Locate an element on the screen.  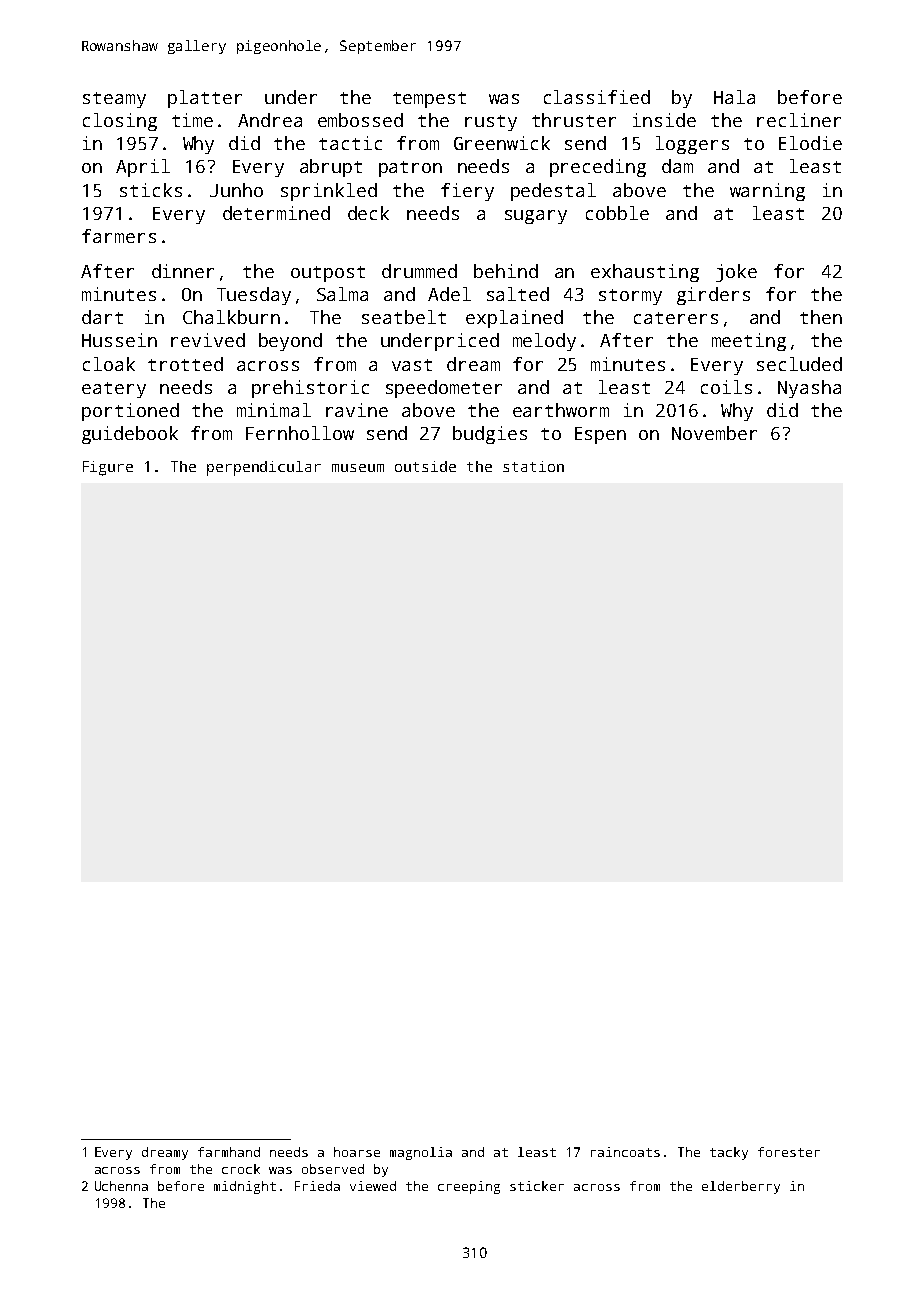
tacky is located at coordinates (729, 1153).
